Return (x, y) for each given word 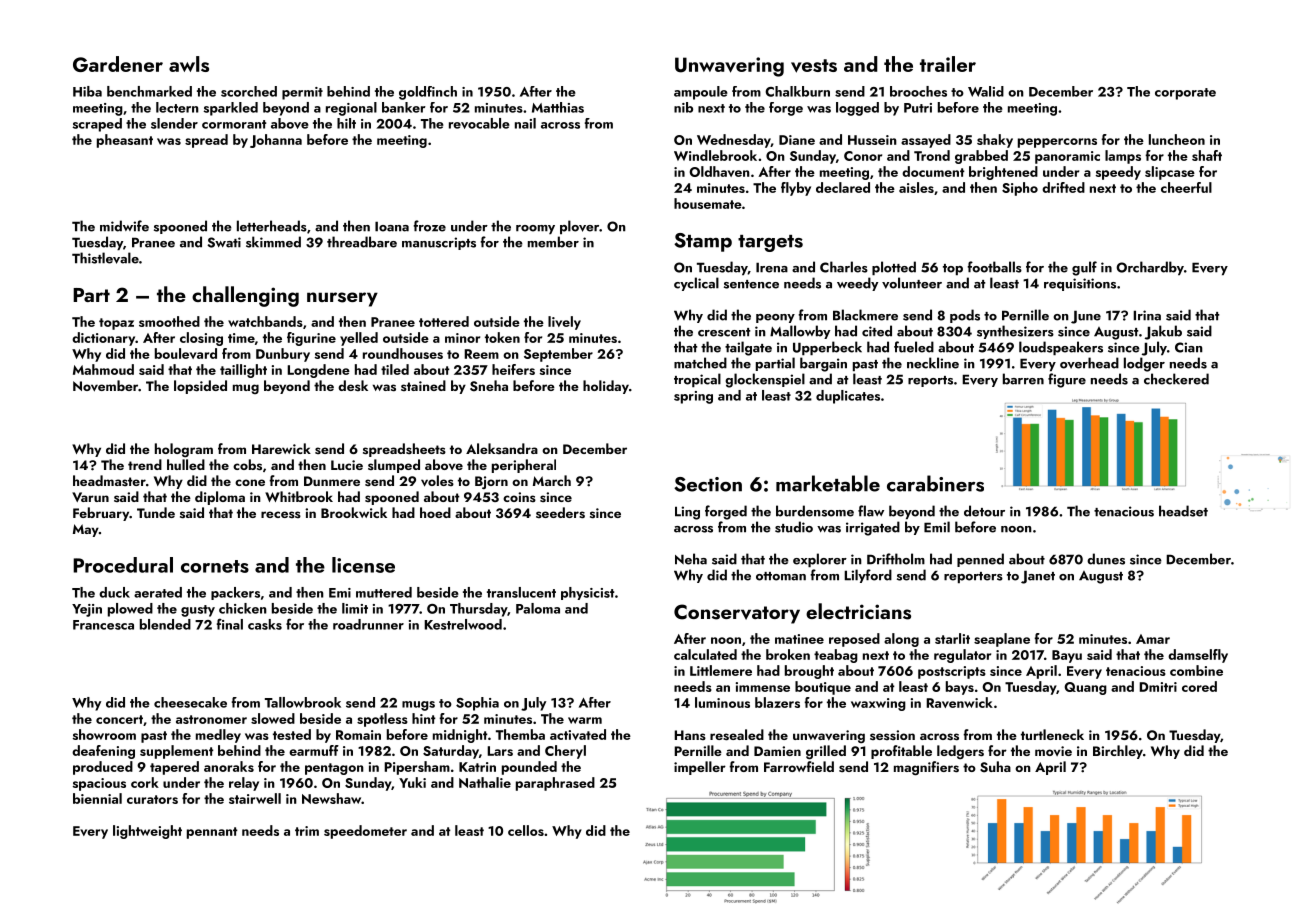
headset (1183, 511)
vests (814, 66)
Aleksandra (502, 448)
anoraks (229, 766)
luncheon (1177, 139)
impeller (700, 768)
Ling (687, 513)
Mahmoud (103, 369)
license (363, 565)
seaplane (1002, 640)
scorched (249, 91)
